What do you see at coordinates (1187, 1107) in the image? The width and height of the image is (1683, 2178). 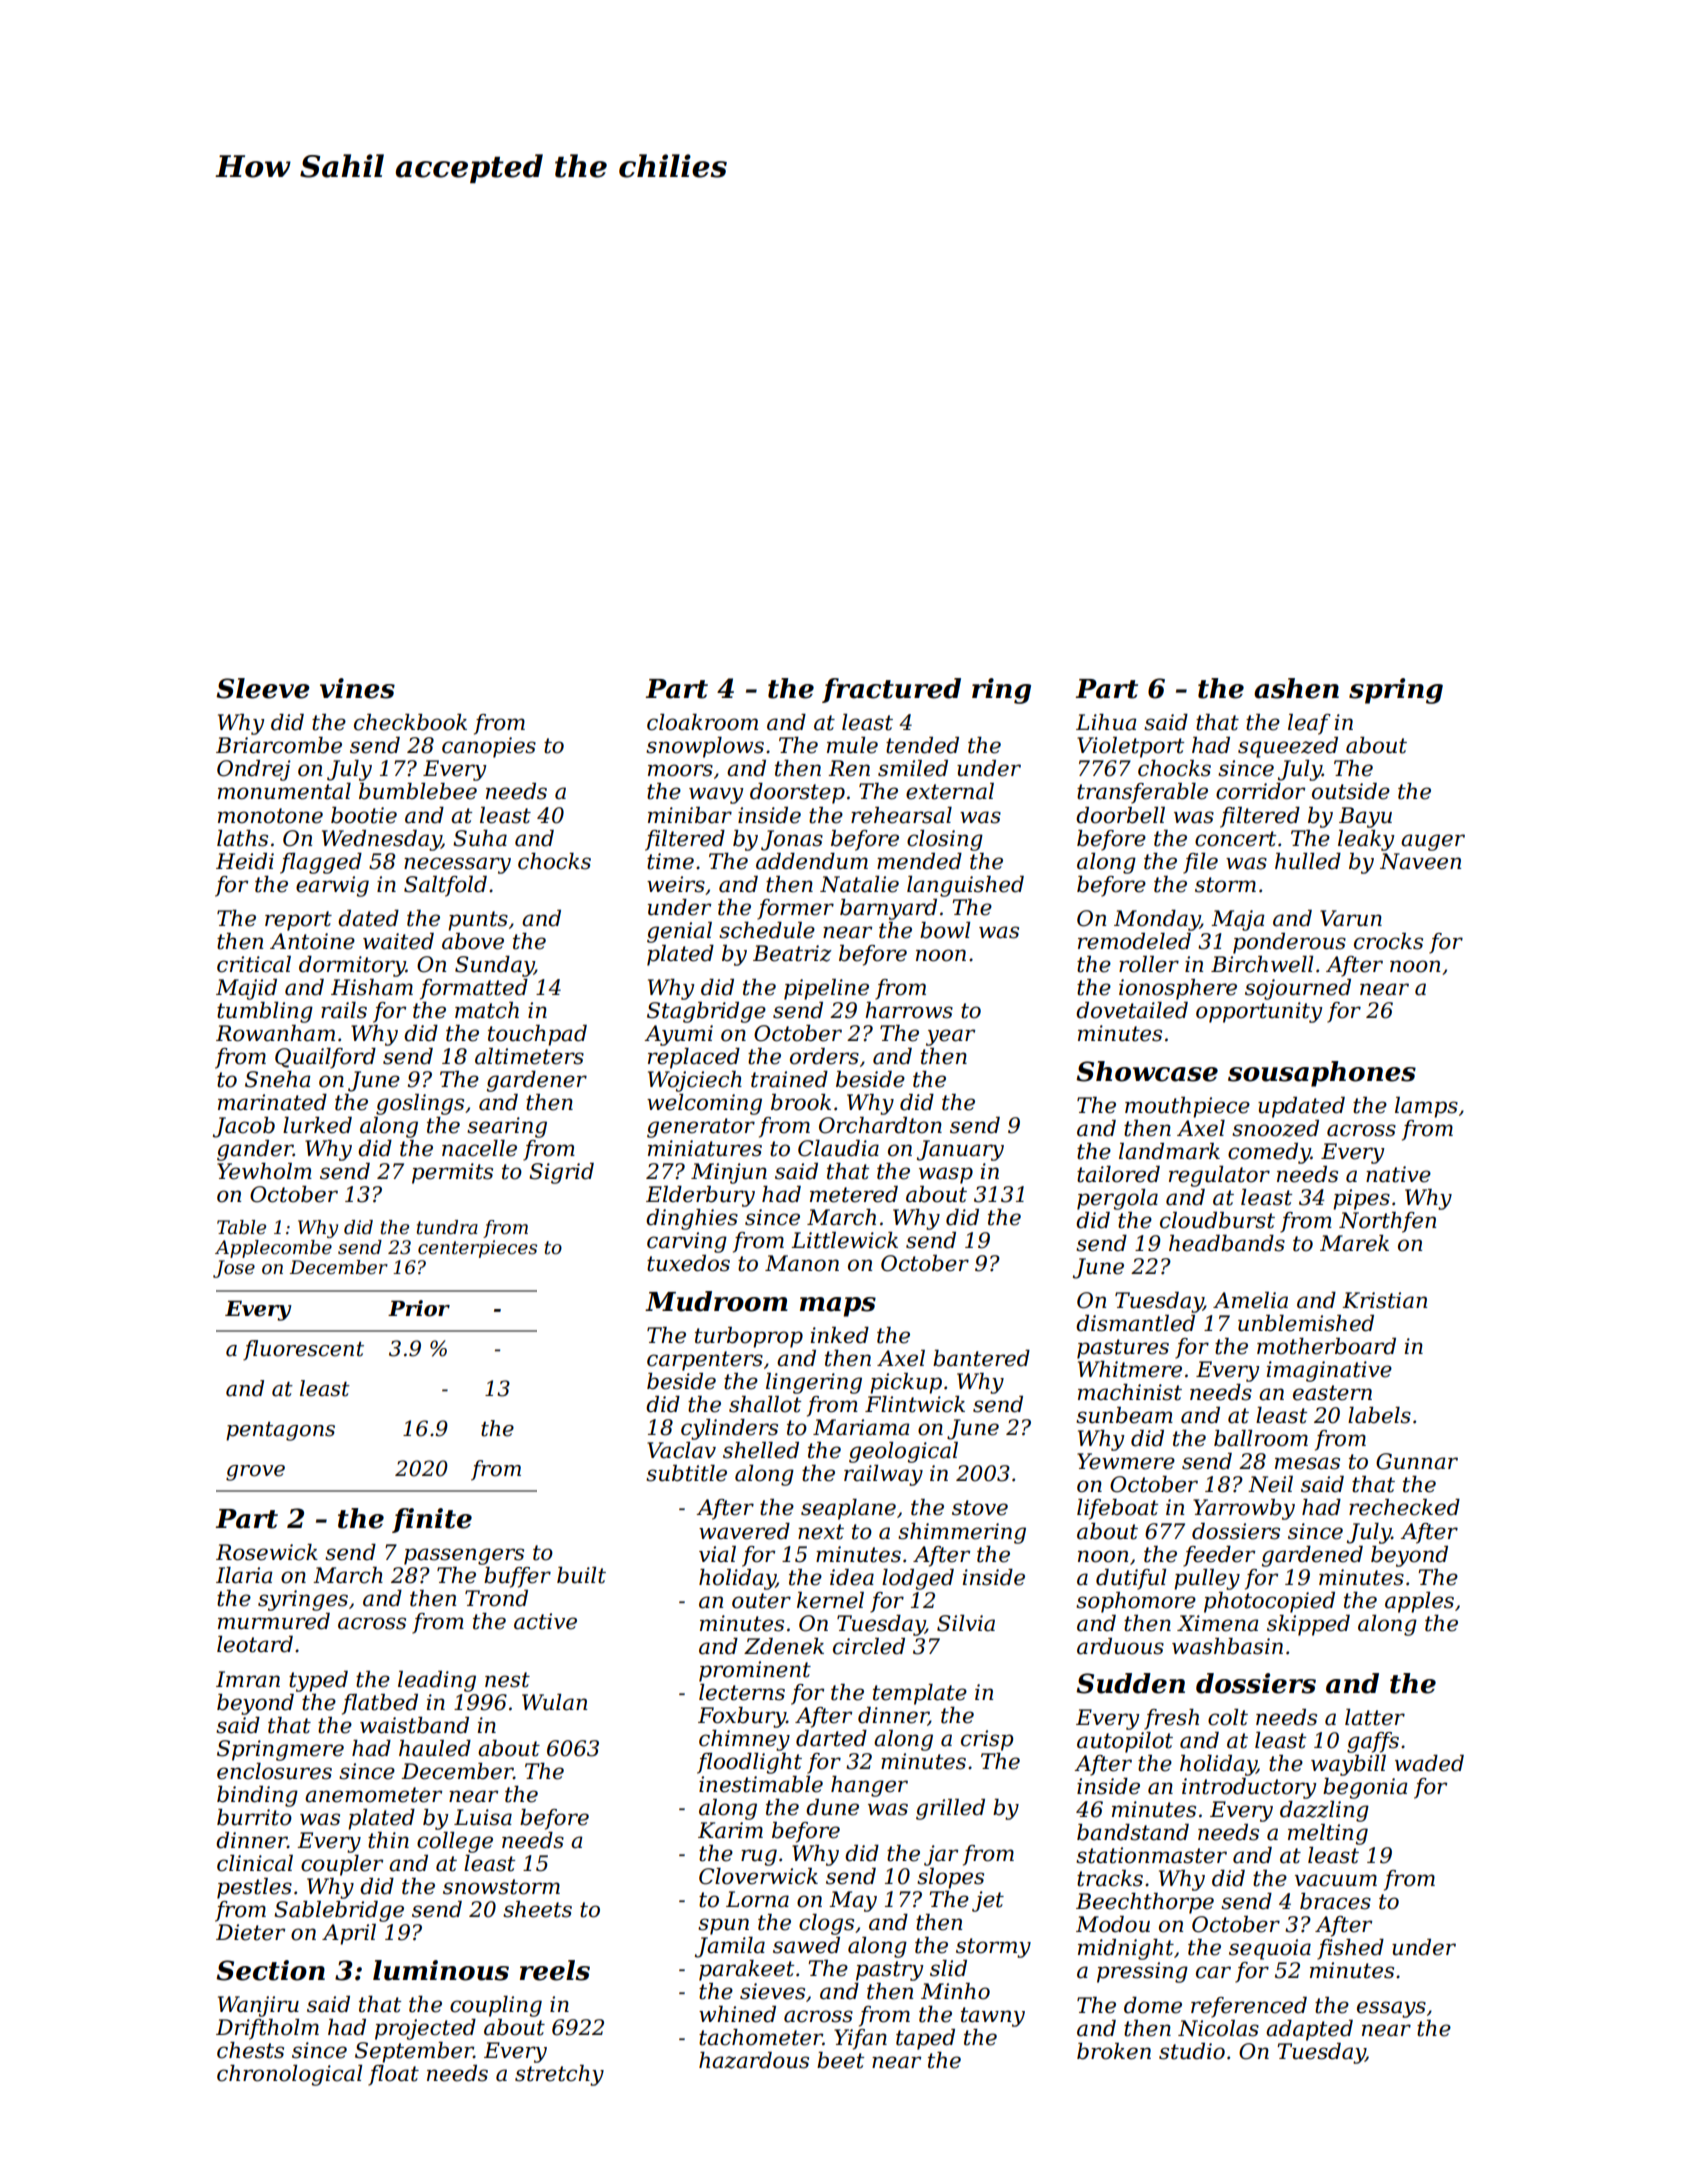 I see `mouthpiece` at bounding box center [1187, 1107].
